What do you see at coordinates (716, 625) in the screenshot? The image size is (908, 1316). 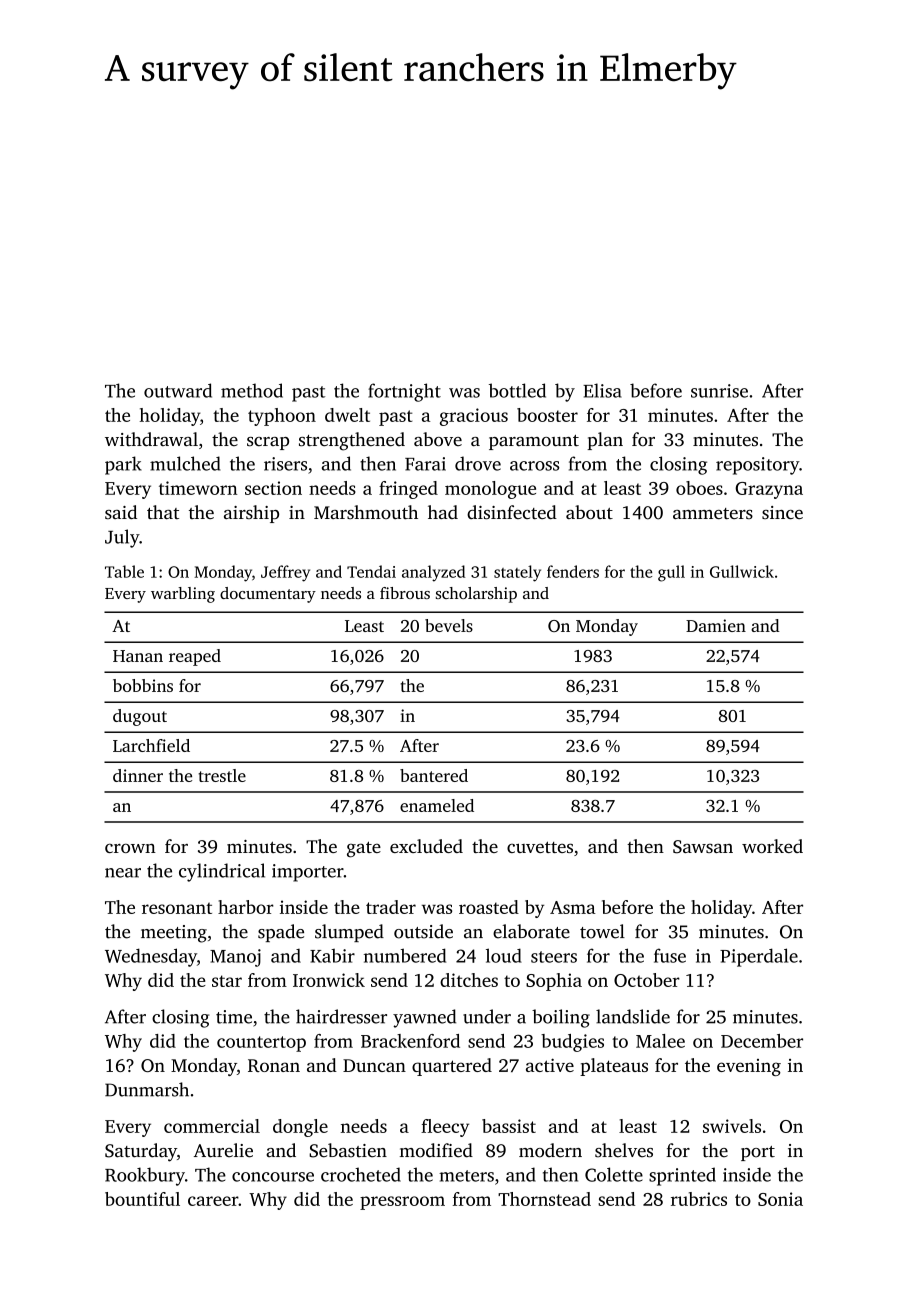 I see `Damien` at bounding box center [716, 625].
